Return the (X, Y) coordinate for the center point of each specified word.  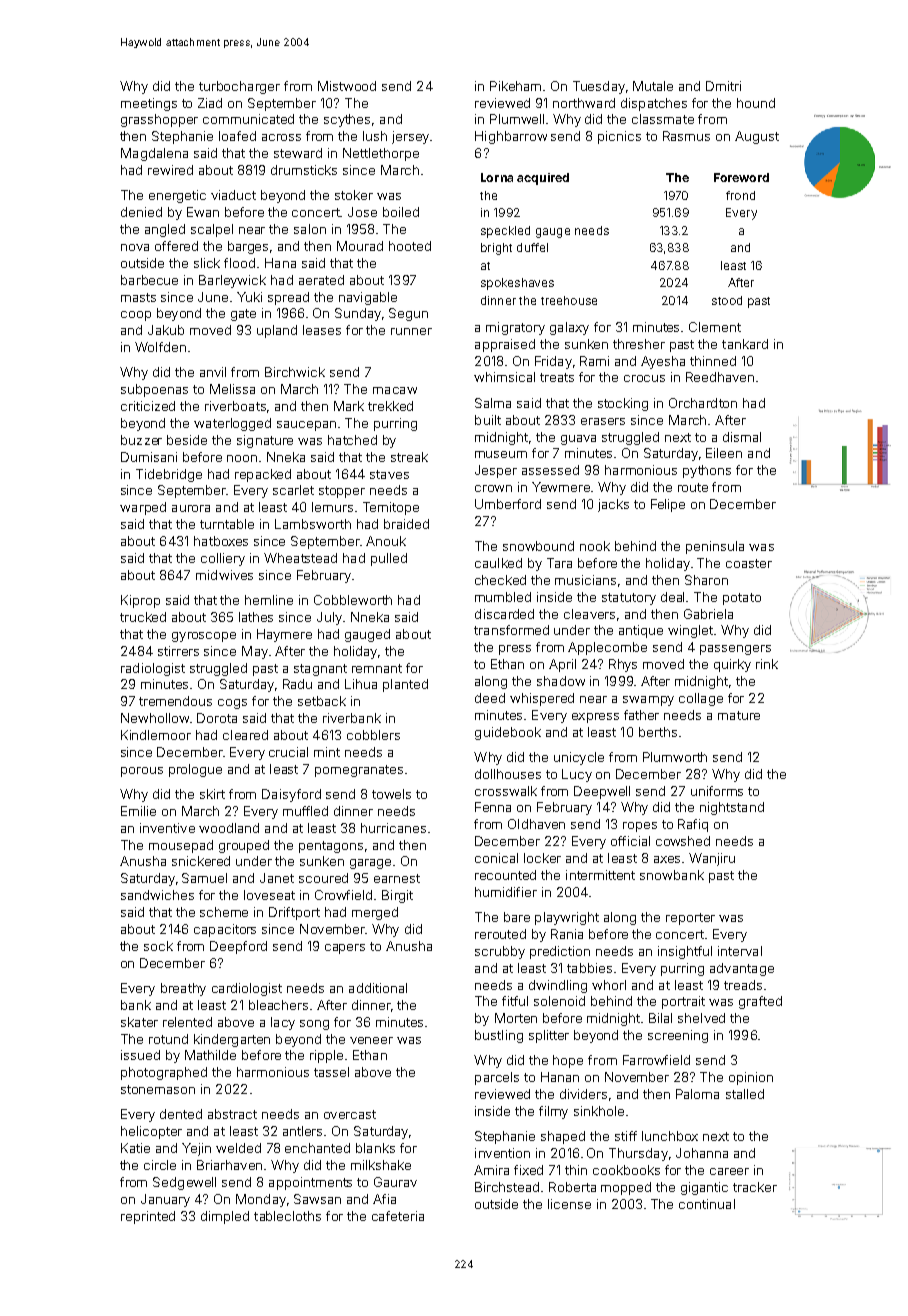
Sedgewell (184, 1183)
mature (739, 715)
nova (135, 247)
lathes (256, 617)
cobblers (373, 735)
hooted (410, 246)
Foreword (741, 177)
